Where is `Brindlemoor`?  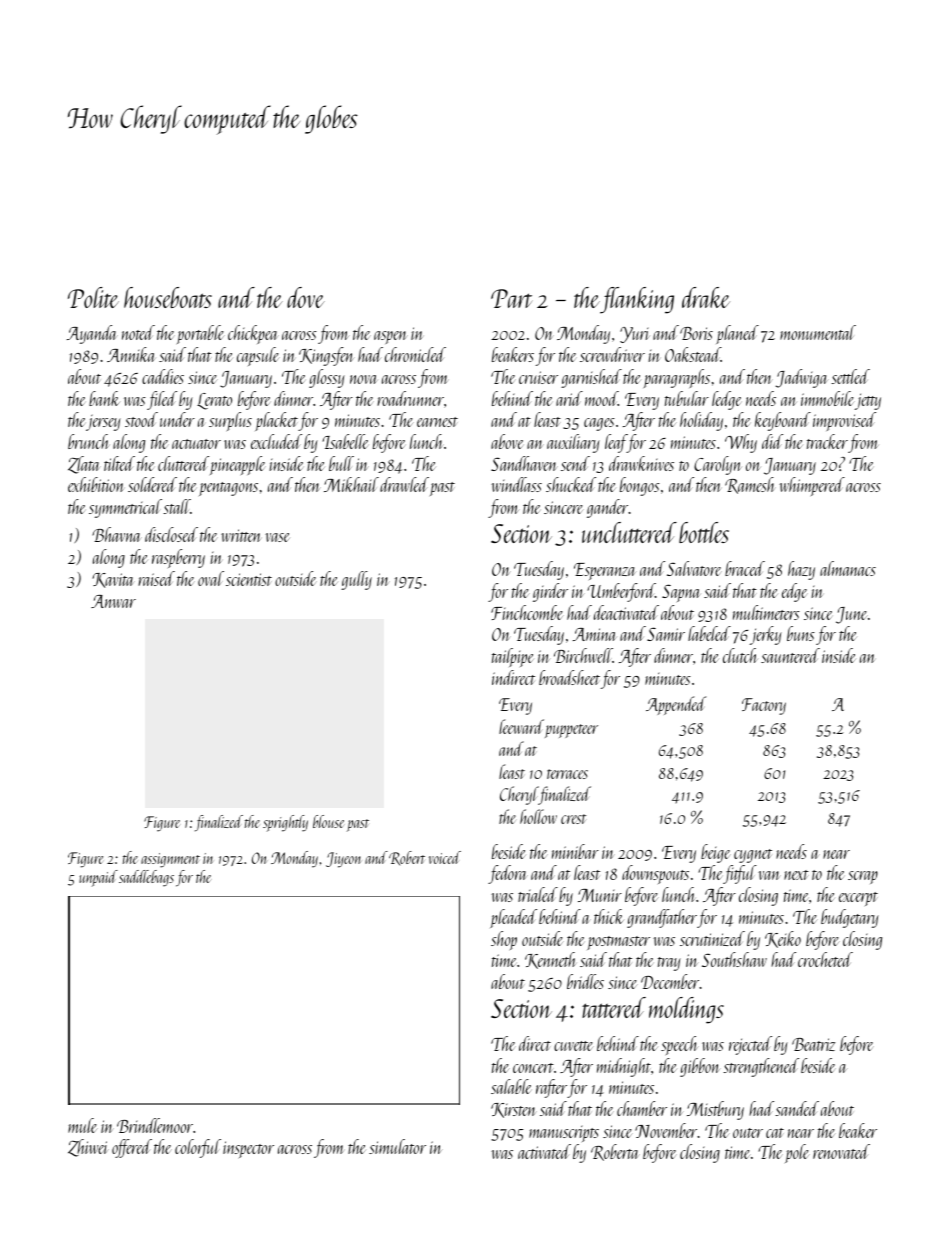
Brindlemoor is located at coordinates (155, 1125).
